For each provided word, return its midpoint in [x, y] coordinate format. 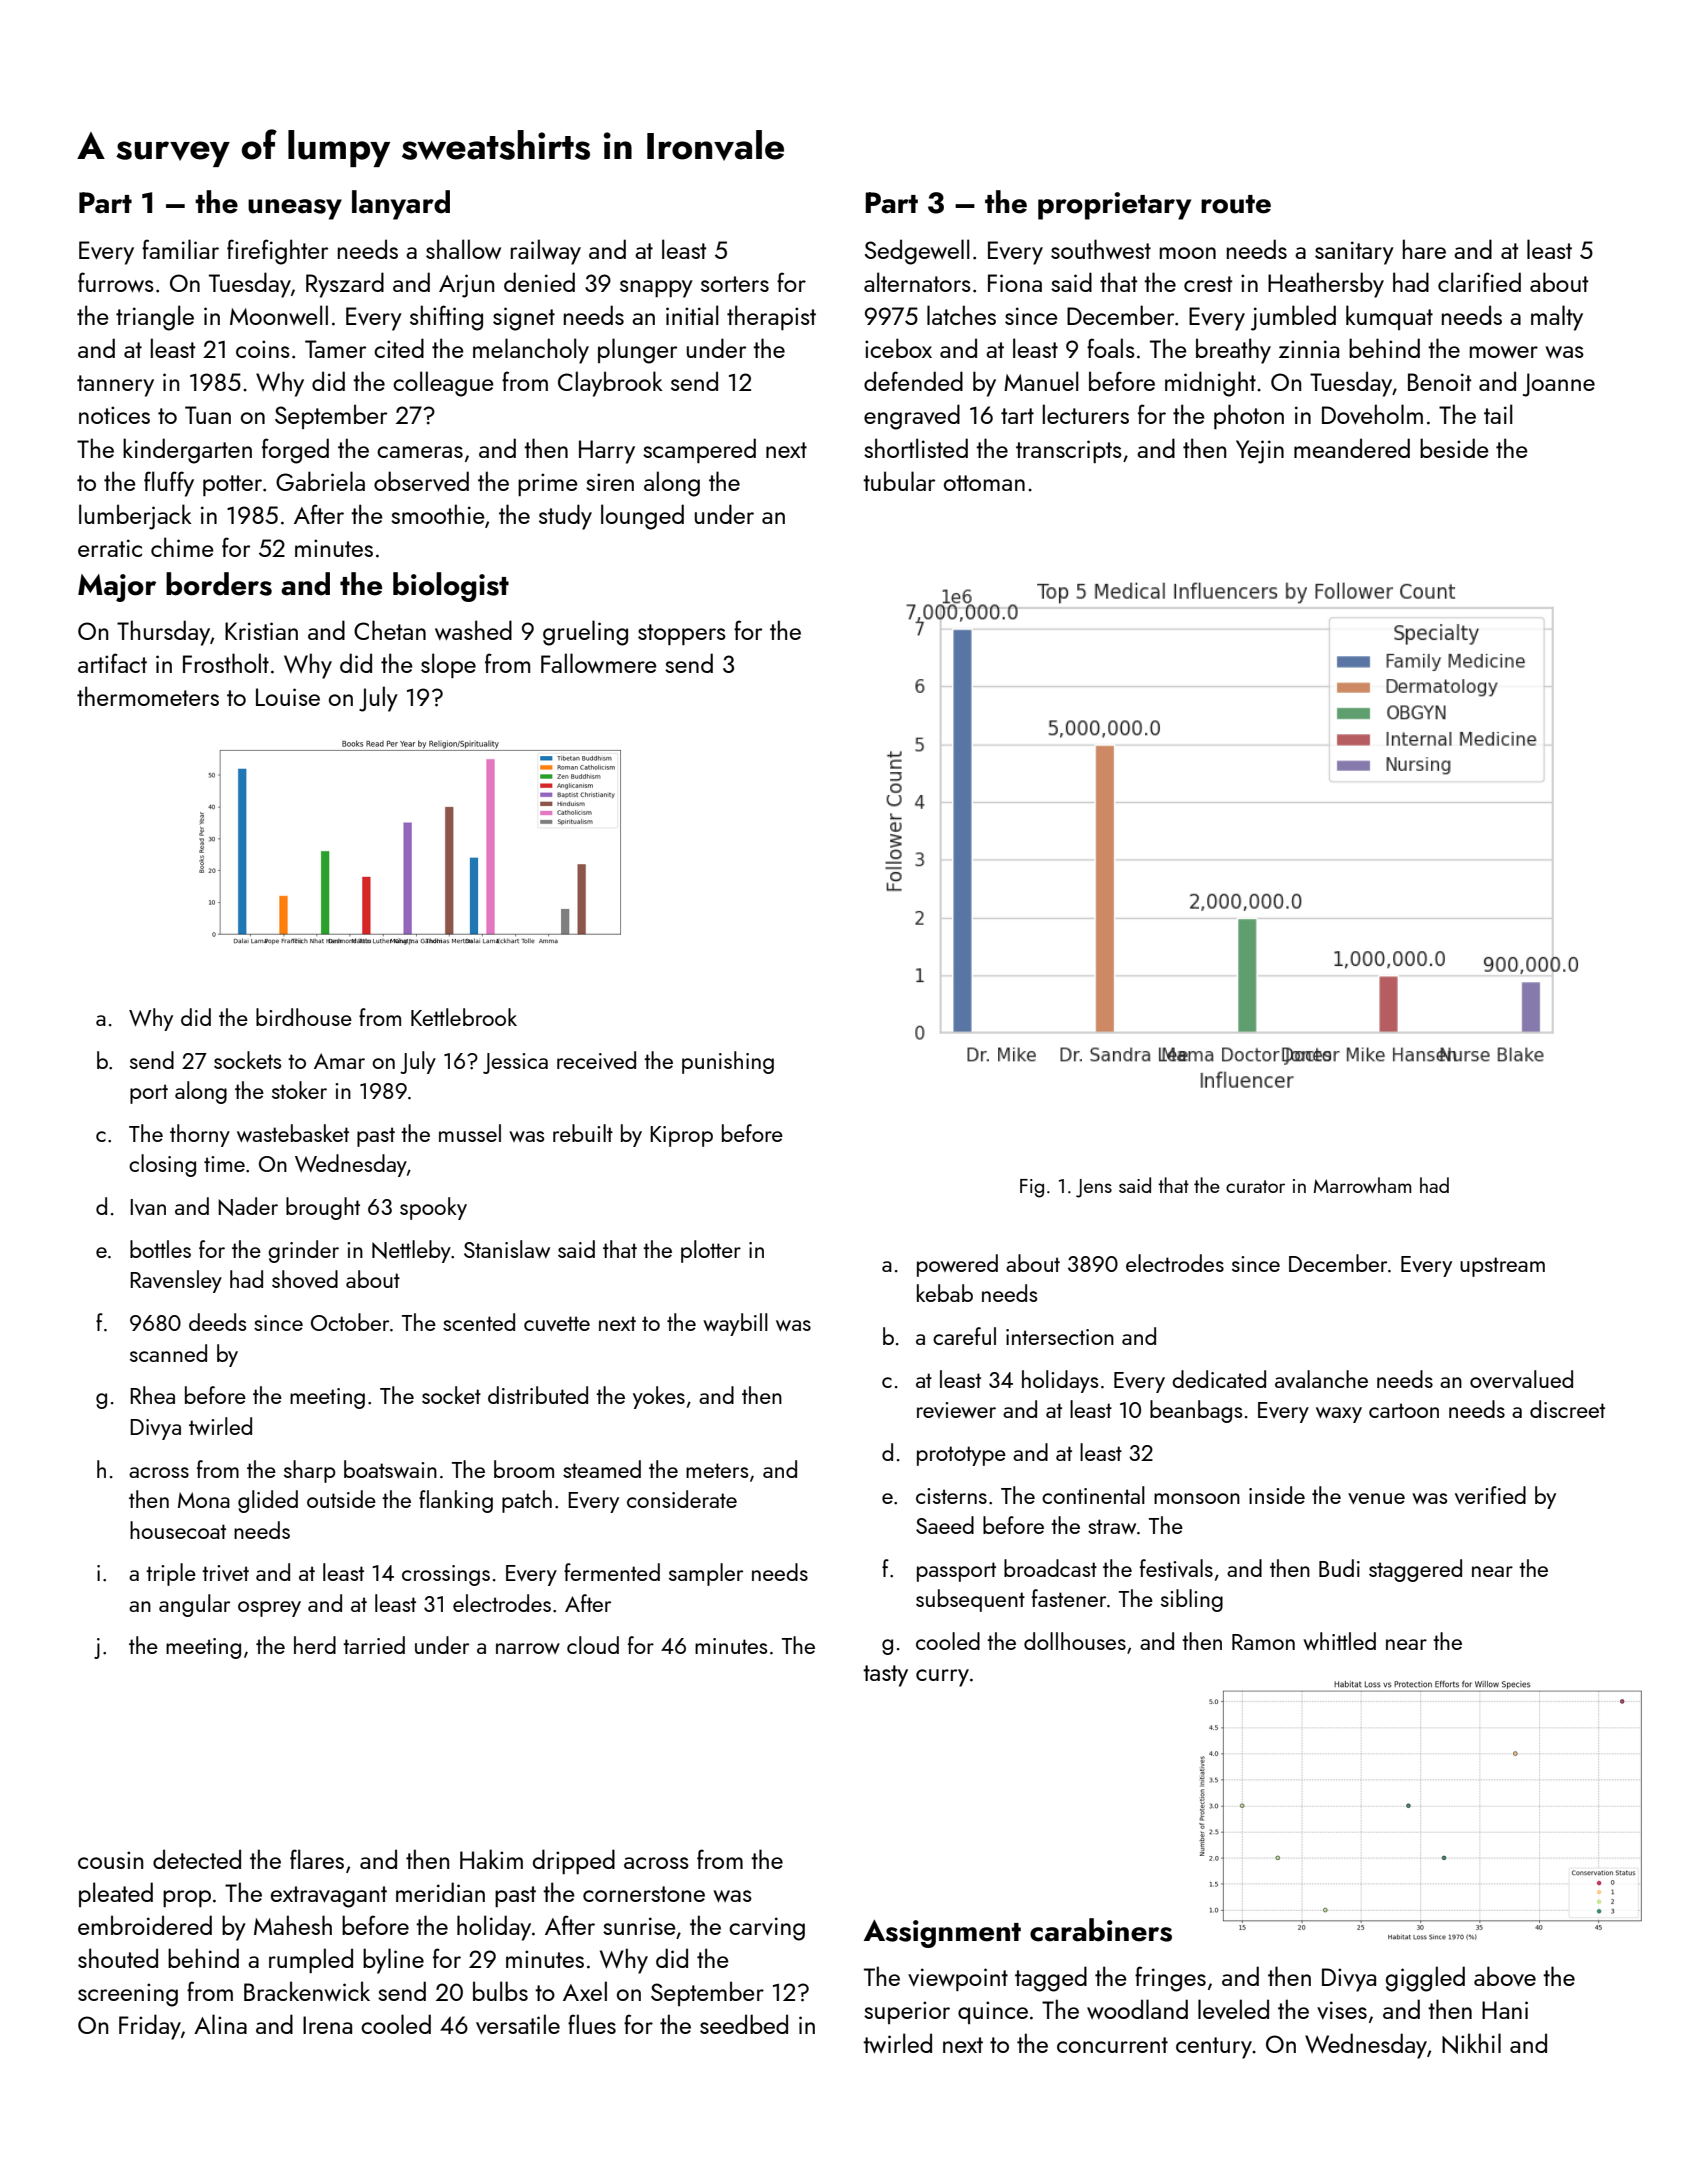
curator [1255, 1186]
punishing [728, 1062]
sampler [706, 1574]
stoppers [682, 634]
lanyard [401, 205]
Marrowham [1362, 1185]
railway [546, 252]
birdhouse [304, 1017]
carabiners [1101, 1930]
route [1236, 204]
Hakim [491, 1859]
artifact [112, 663]
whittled [1339, 1641]
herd [315, 1645]
